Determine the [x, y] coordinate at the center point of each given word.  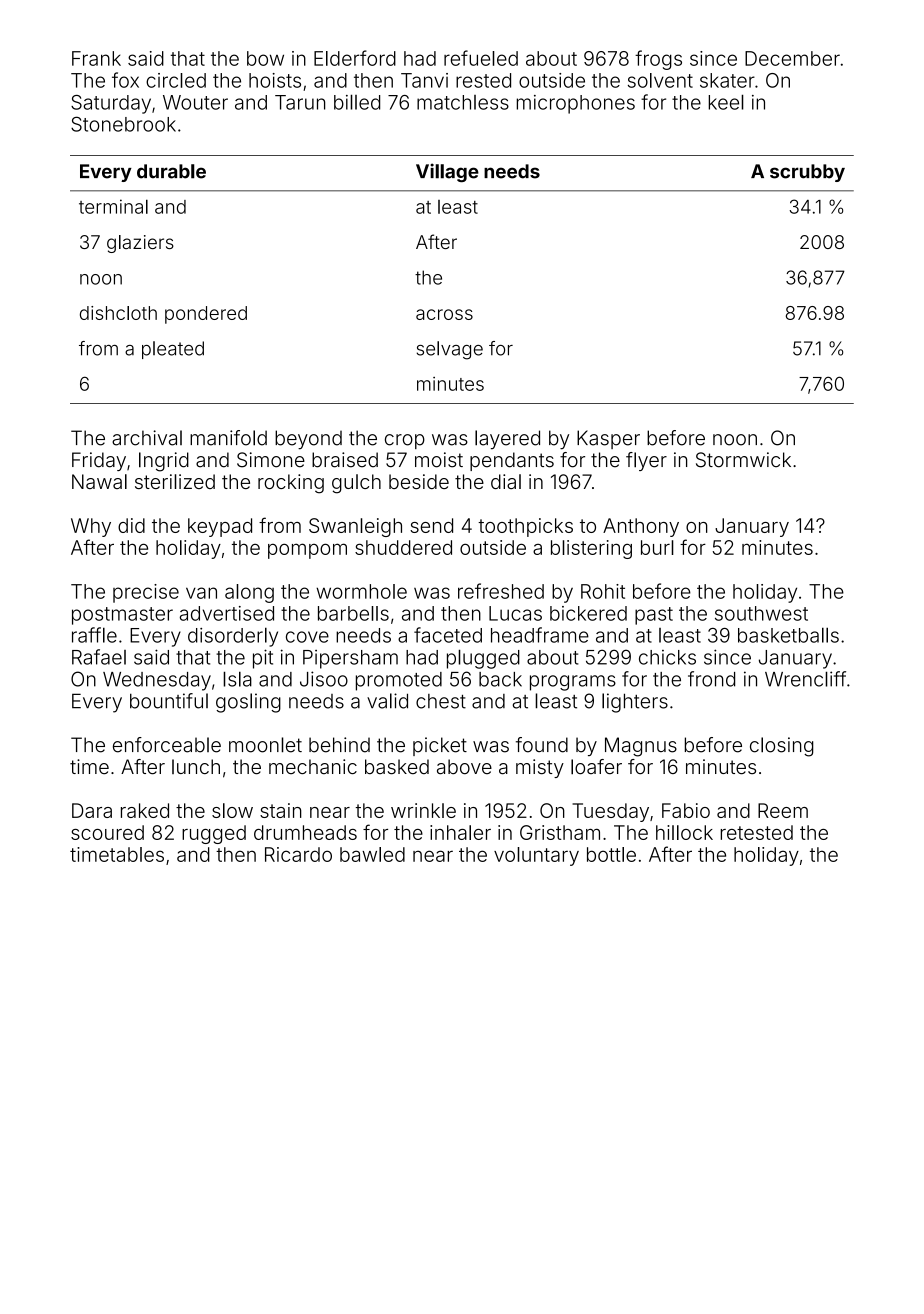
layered [507, 440]
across [444, 314]
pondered [206, 315]
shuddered [403, 547]
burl [657, 547]
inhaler [460, 832]
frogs [658, 60]
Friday [99, 461]
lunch [196, 766]
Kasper [608, 439]
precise [146, 593]
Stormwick [743, 460]
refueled [481, 58]
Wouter [195, 102]
